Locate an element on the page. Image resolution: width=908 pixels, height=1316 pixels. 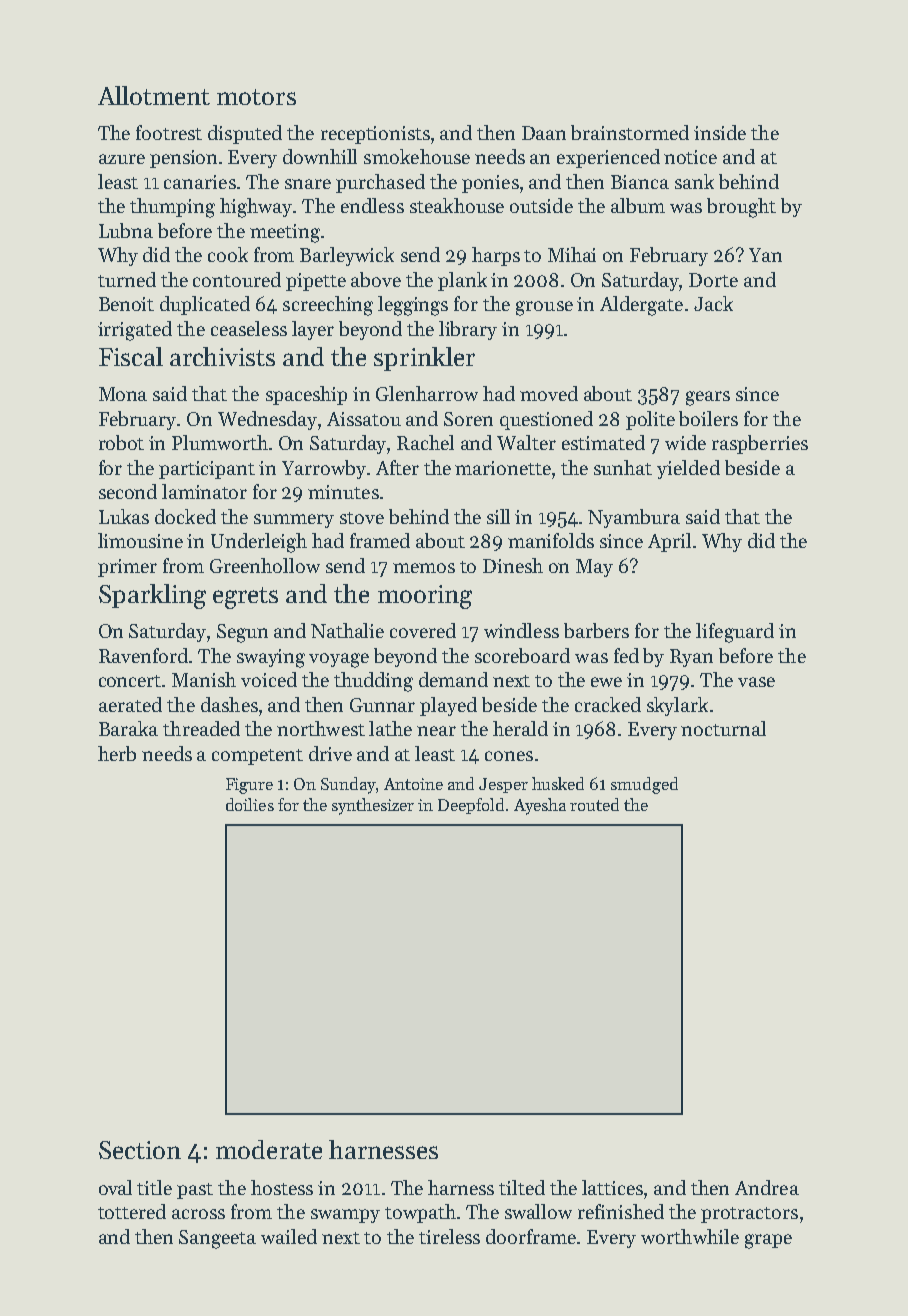
routed is located at coordinates (594, 804).
